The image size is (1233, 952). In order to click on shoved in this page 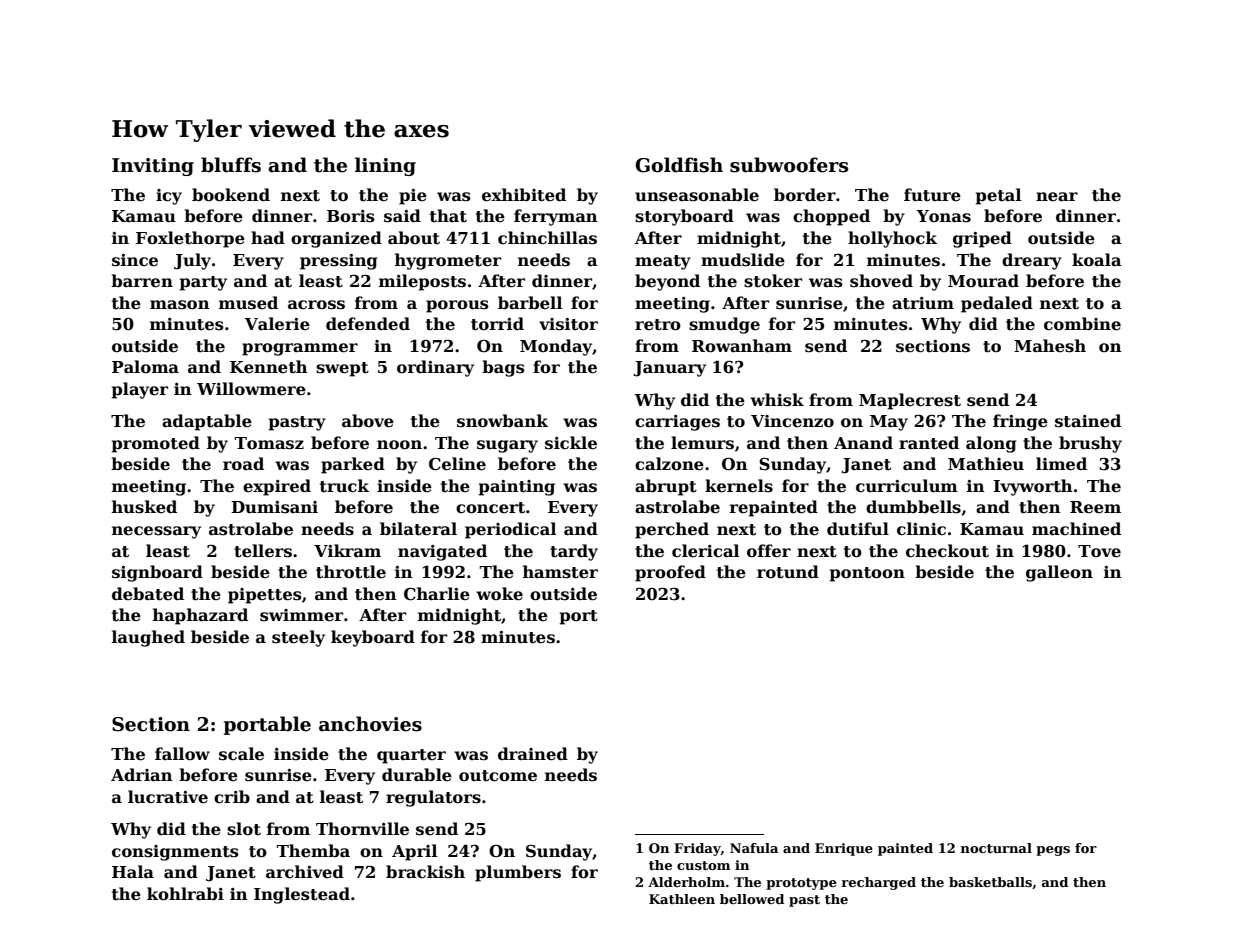, I will do `click(881, 281)`.
